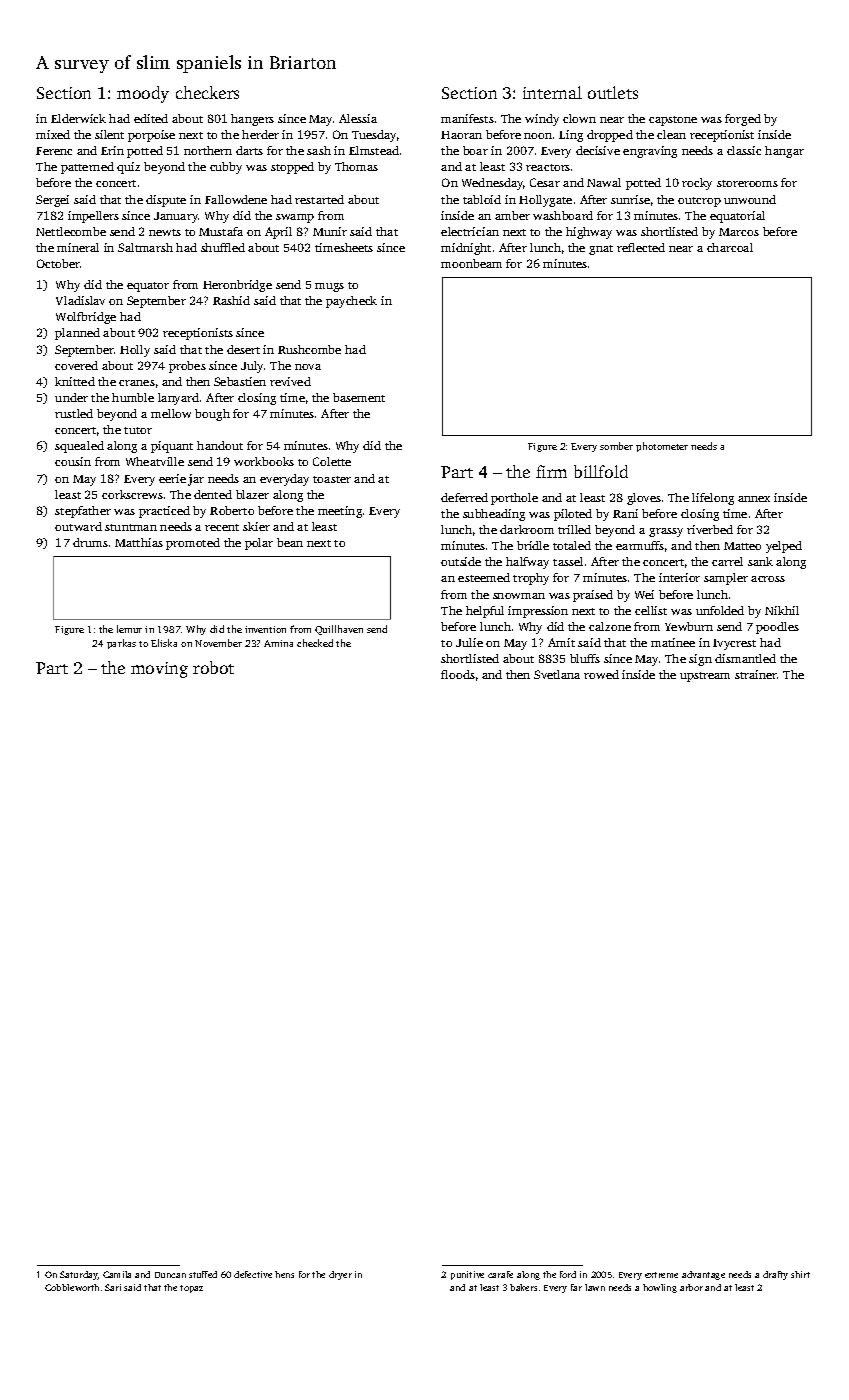  What do you see at coordinates (191, 1289) in the screenshot?
I see `topaz` at bounding box center [191, 1289].
